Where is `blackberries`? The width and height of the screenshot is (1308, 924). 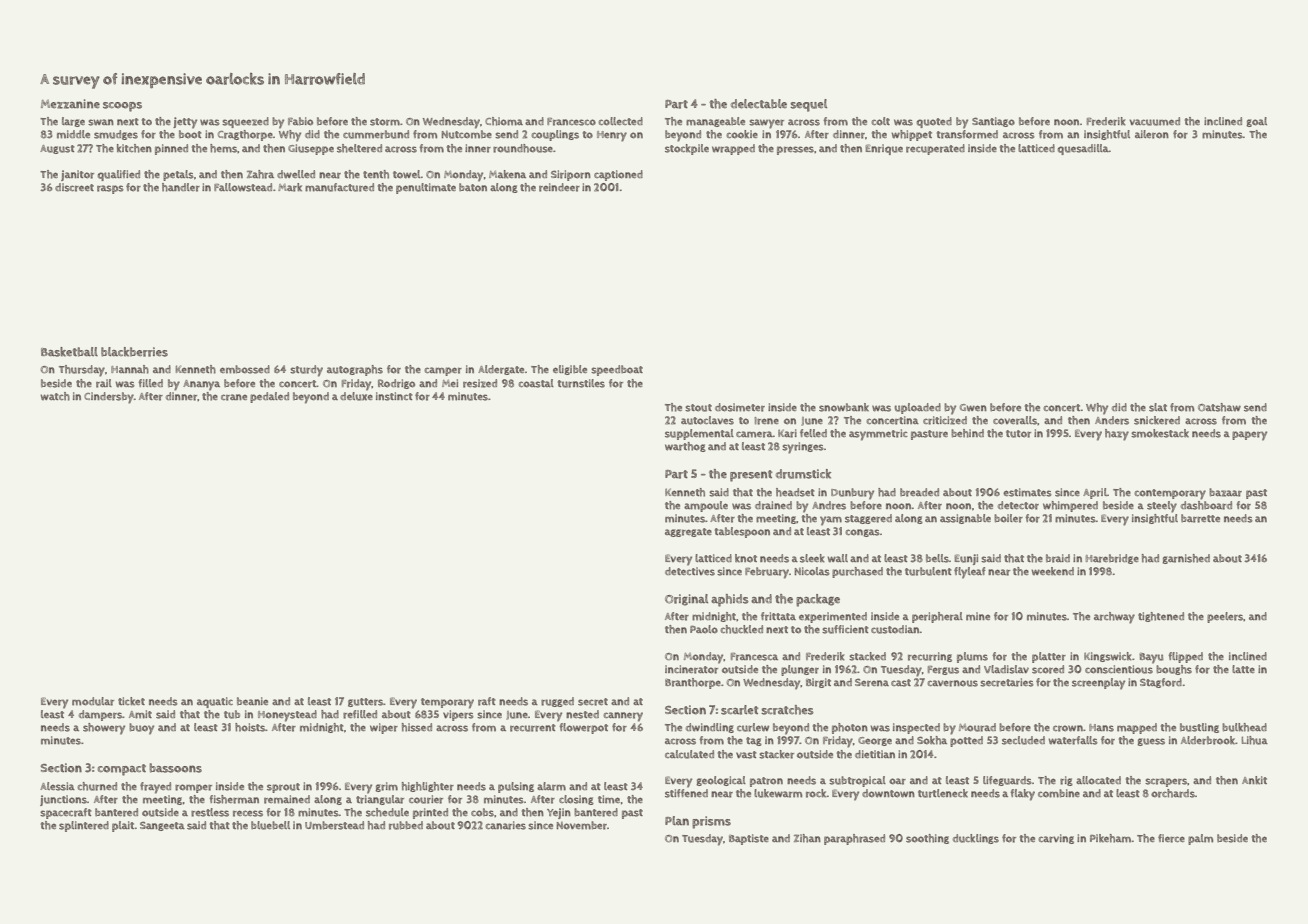
blackberries is located at coordinates (134, 352).
